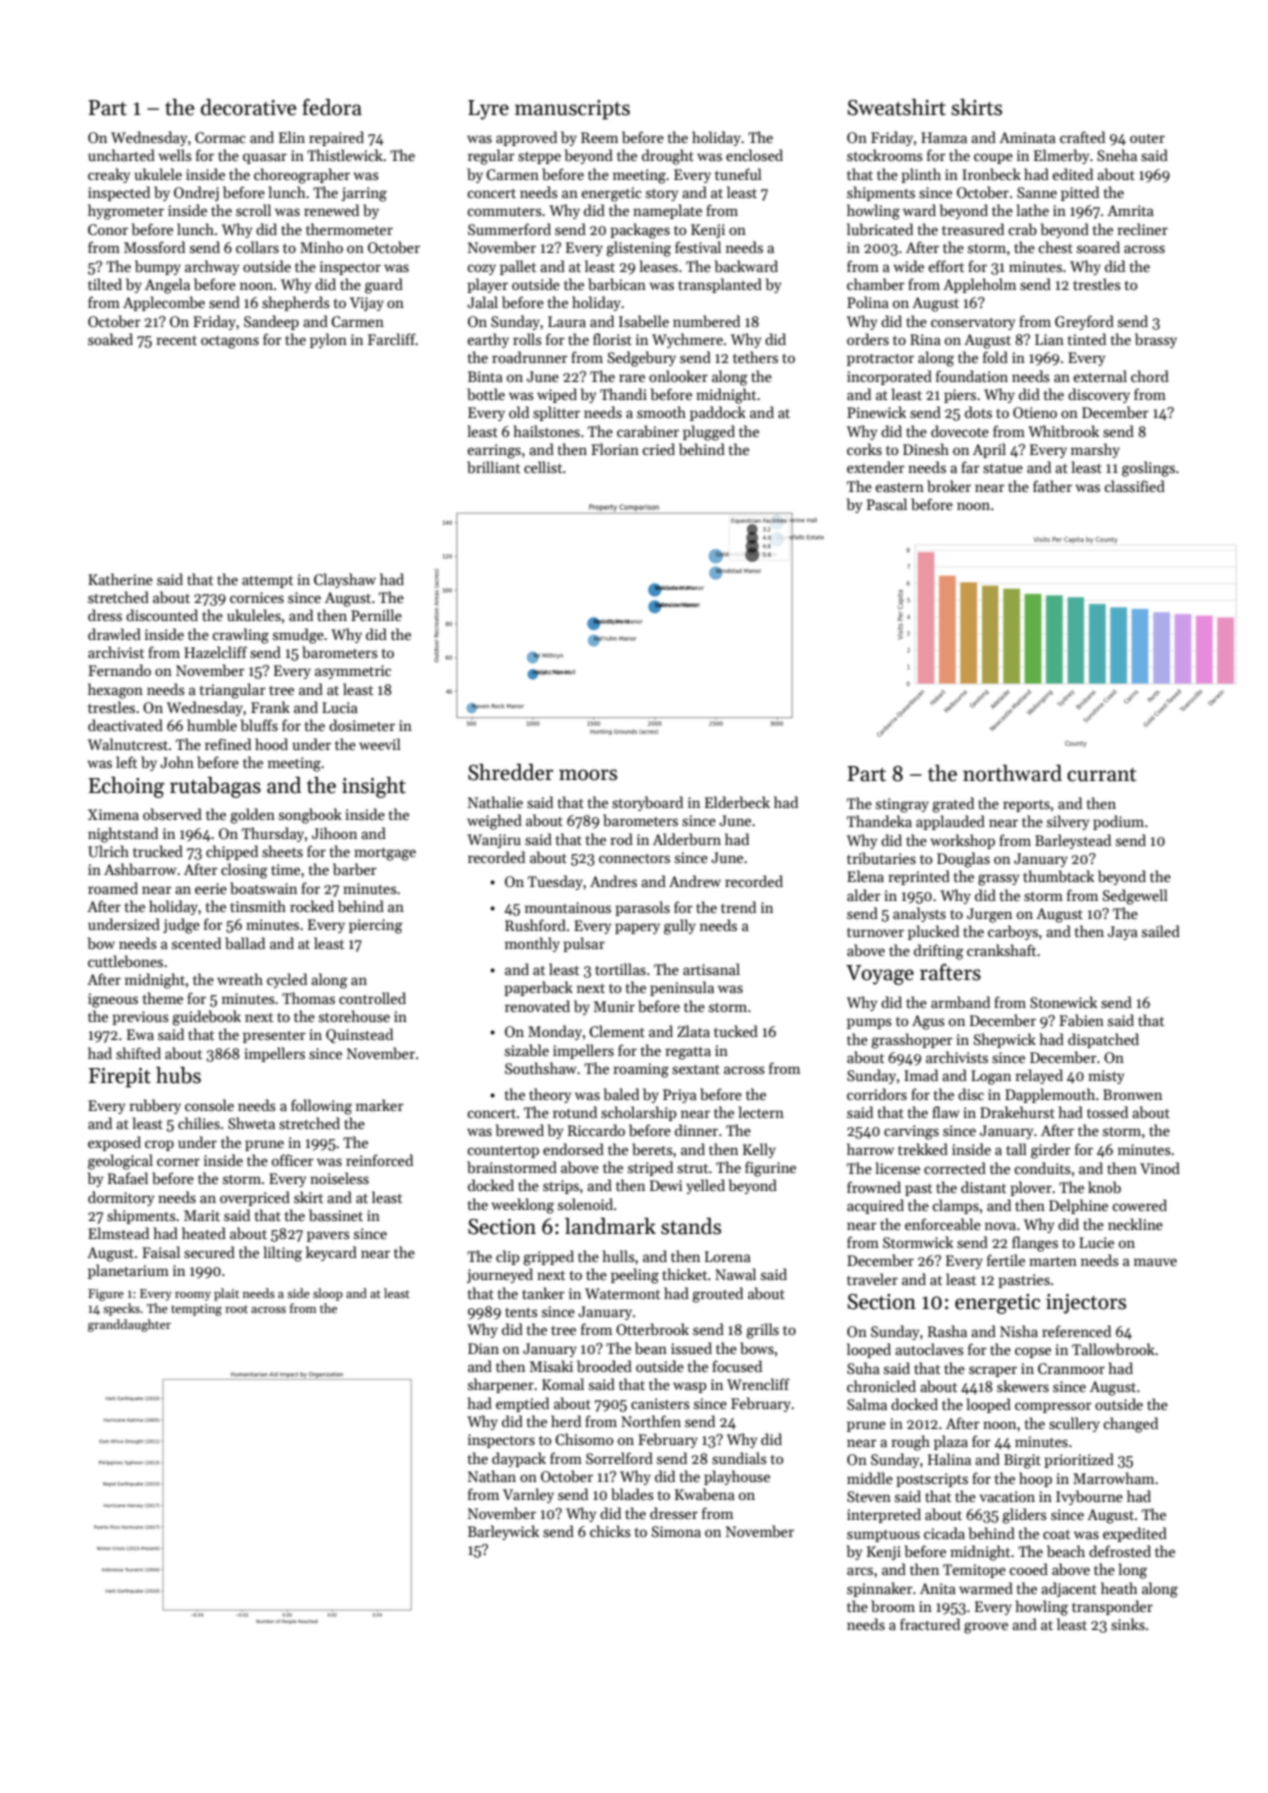 This screenshot has height=1793, width=1268. Describe the element at coordinates (644, 321) in the screenshot. I see `Isabelle` at that location.
